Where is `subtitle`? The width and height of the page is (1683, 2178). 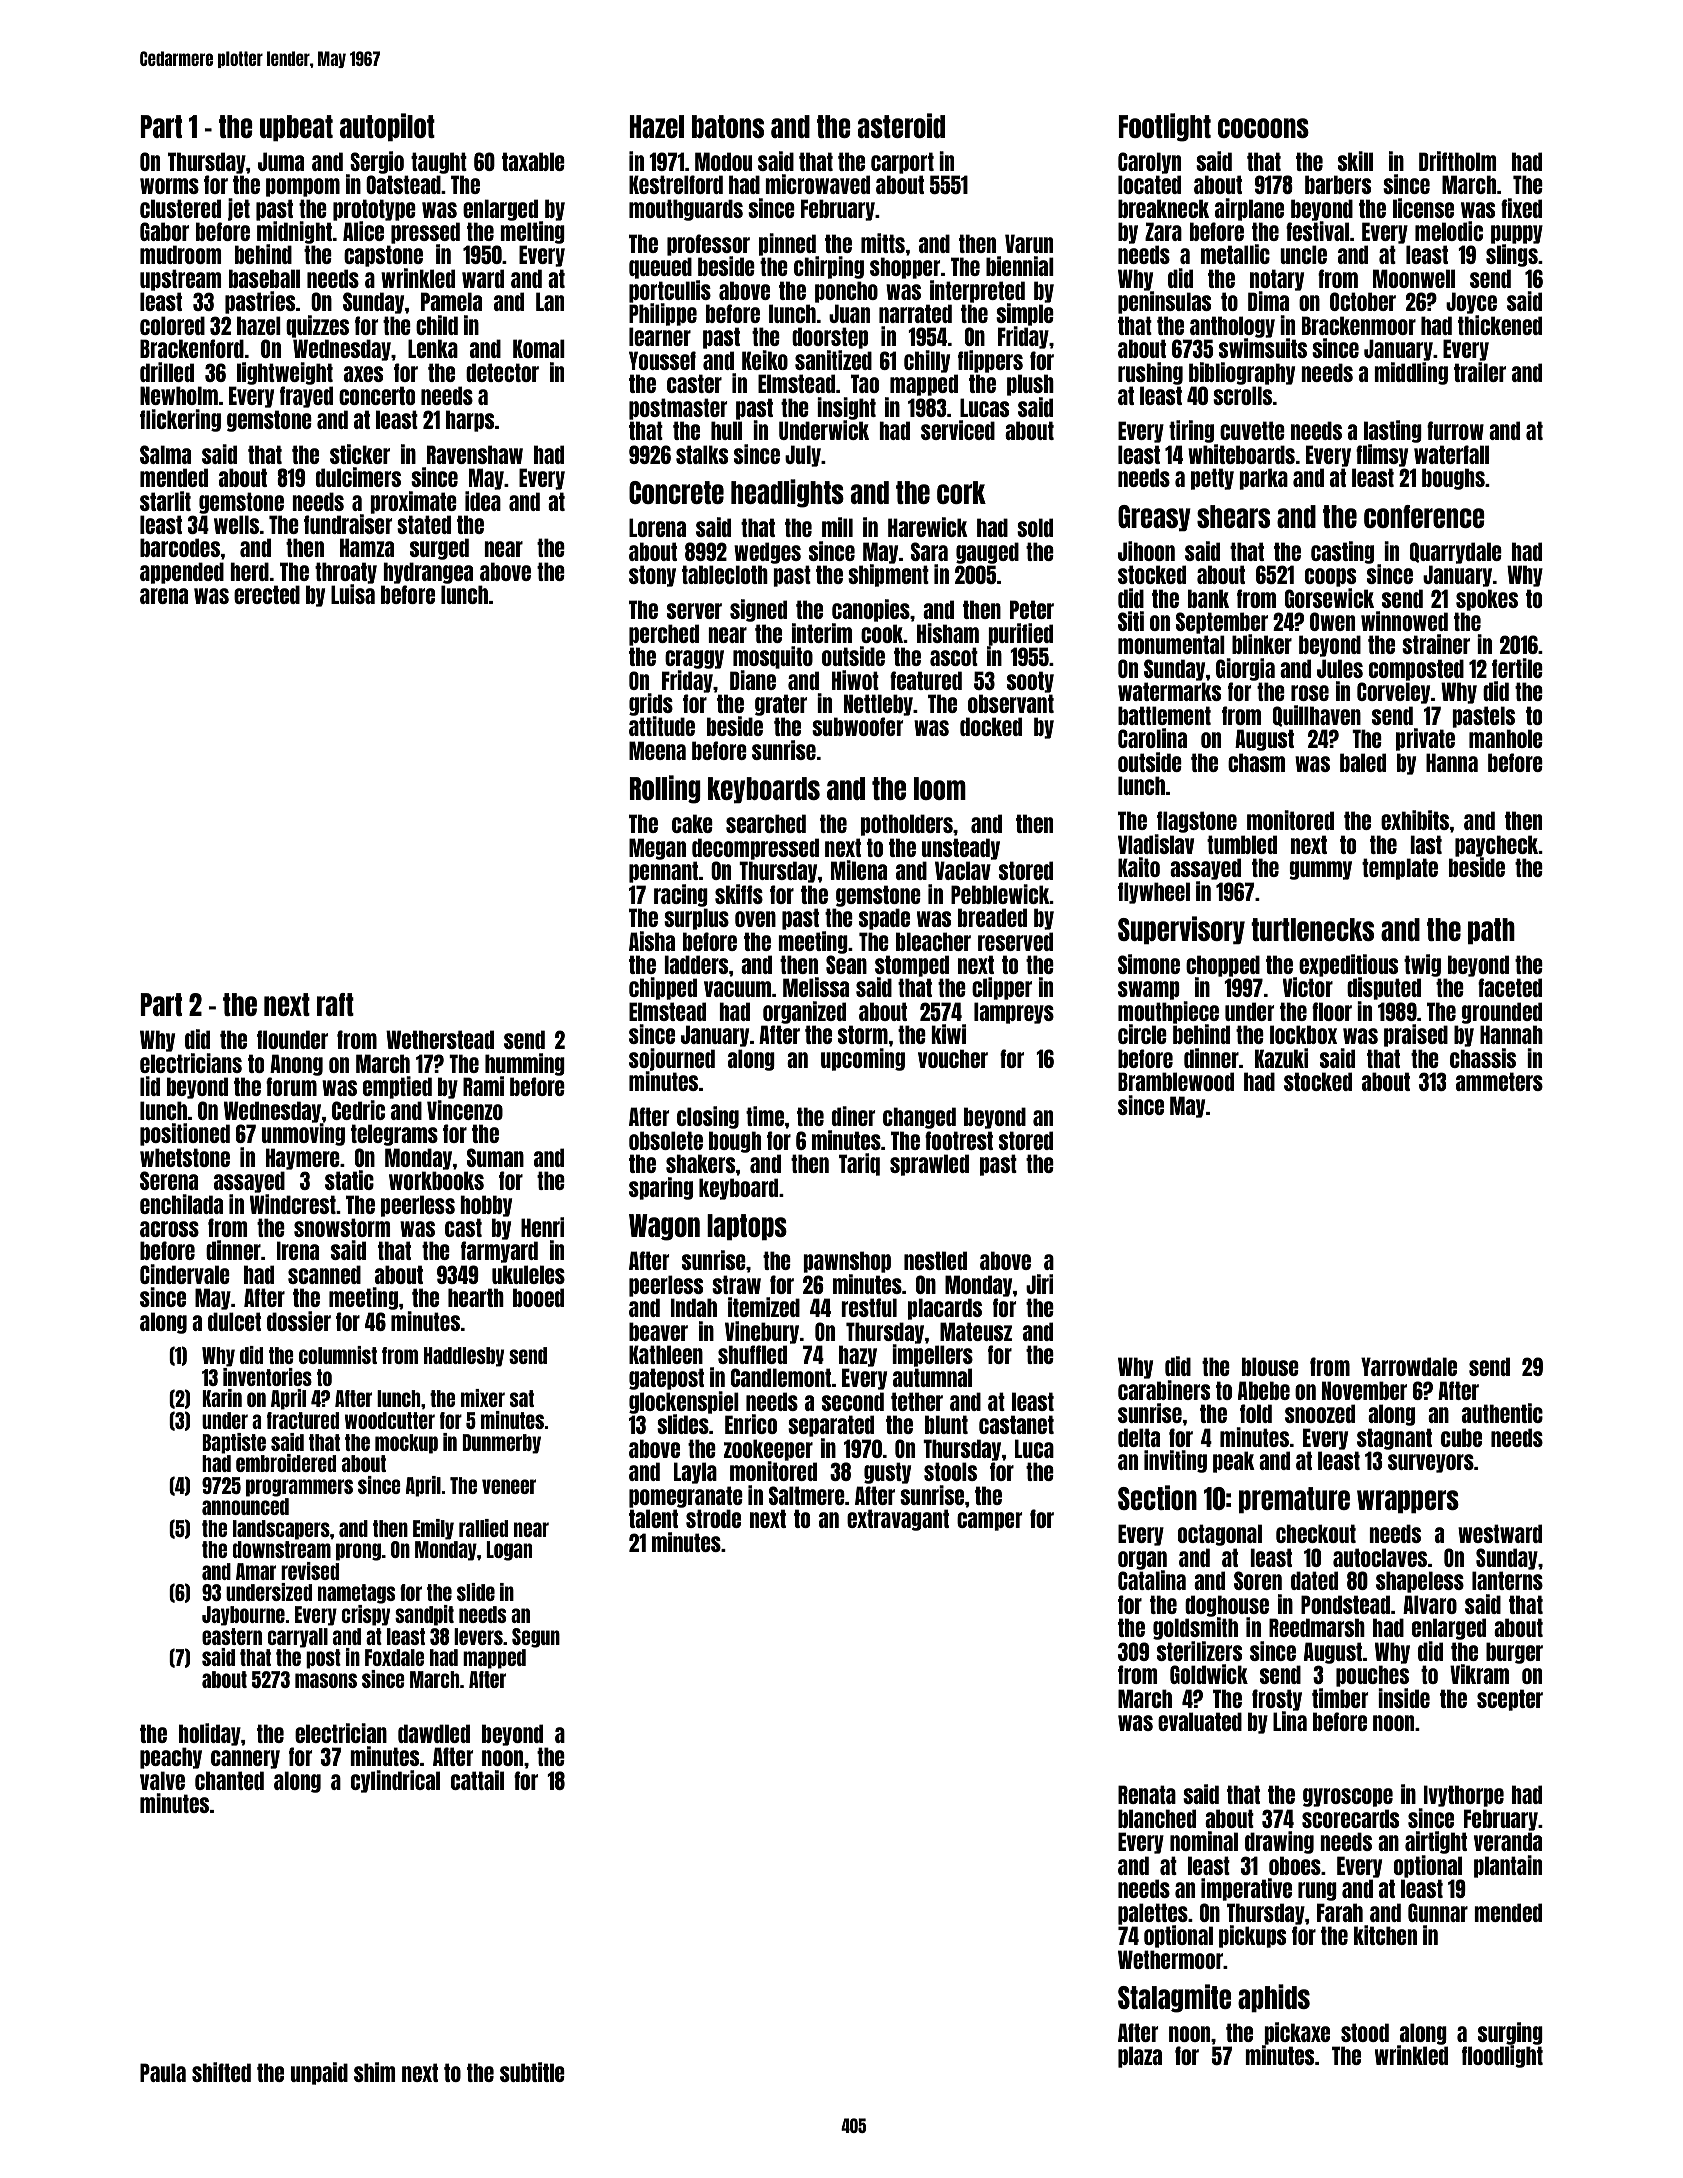
subtitle is located at coordinates (532, 2072).
